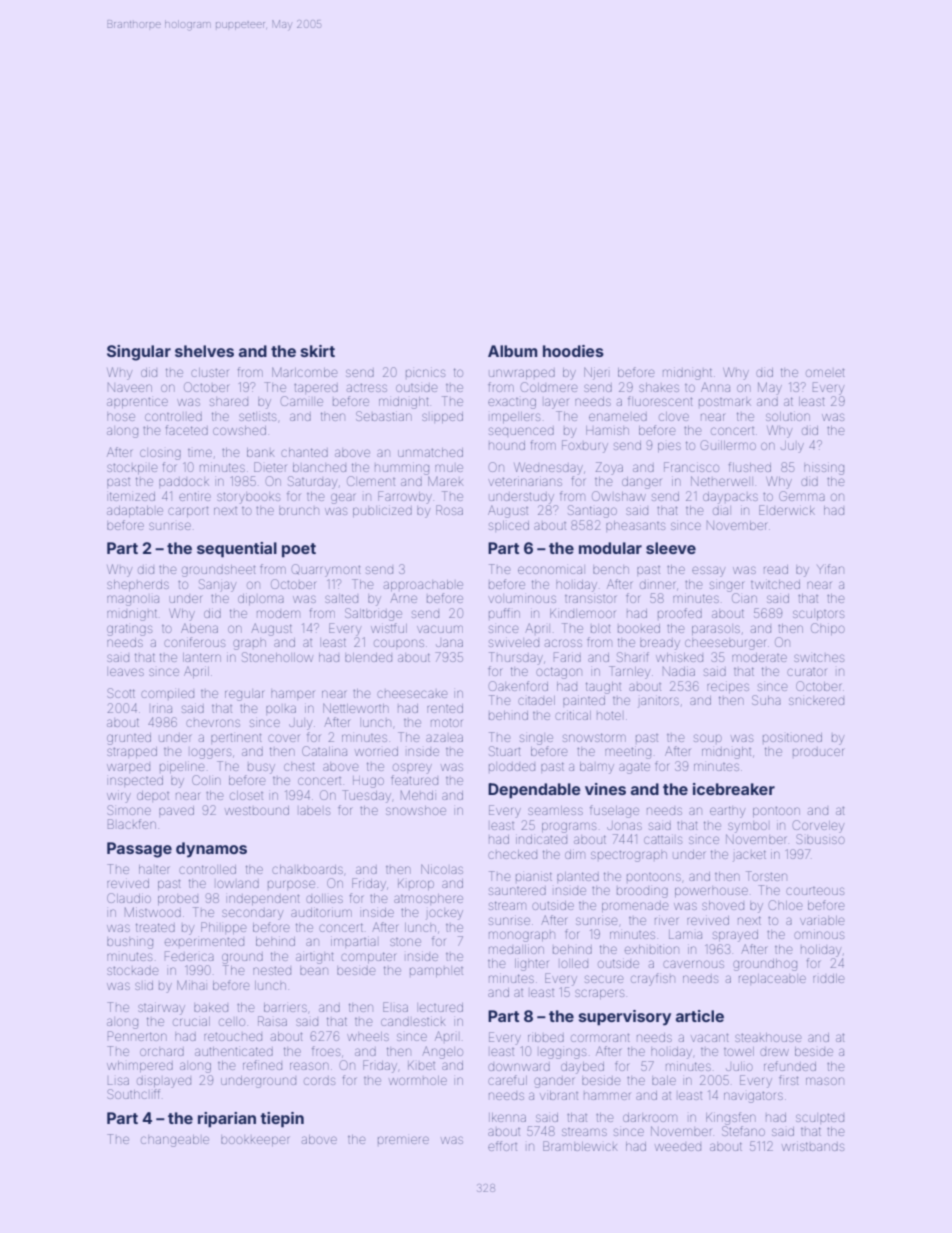 This screenshot has height=1233, width=952. What do you see at coordinates (304, 372) in the screenshot?
I see `Marlcombe` at bounding box center [304, 372].
